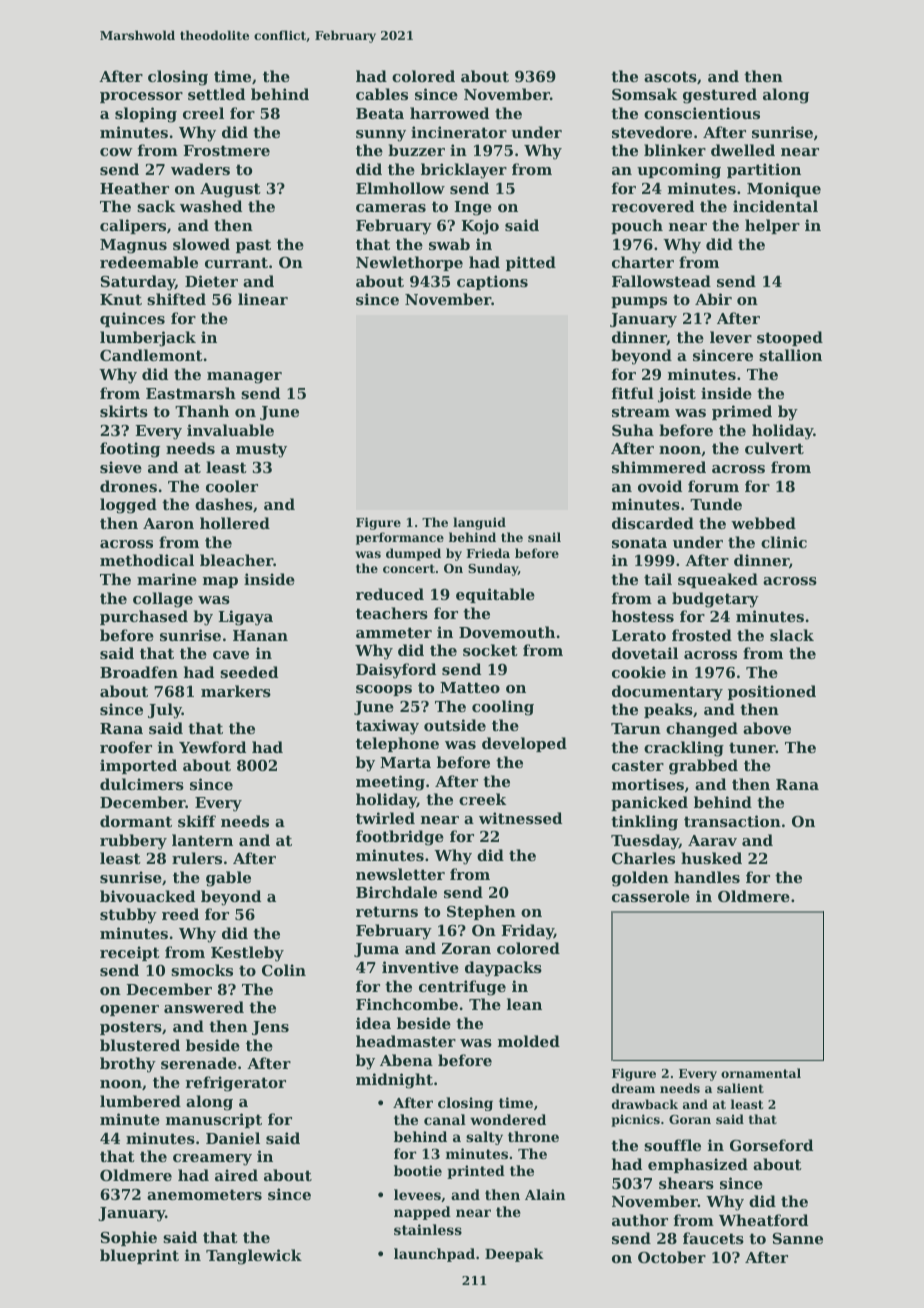  I want to click on imported, so click(138, 766).
